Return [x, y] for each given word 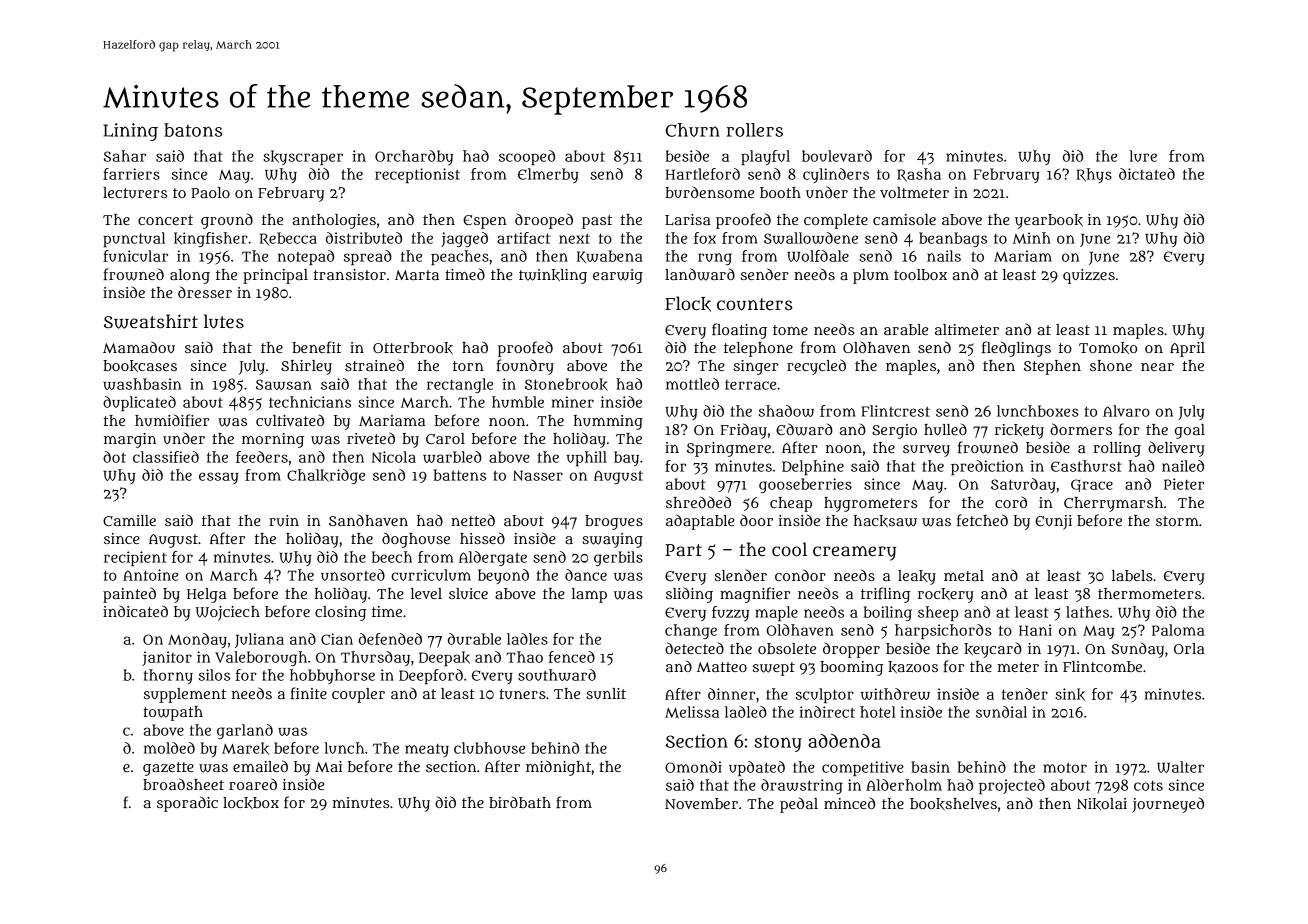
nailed [1183, 466]
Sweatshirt [151, 321]
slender [741, 575]
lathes [1087, 612]
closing [340, 613]
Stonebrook [566, 384]
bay [626, 458]
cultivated [290, 420]
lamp [589, 595]
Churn [693, 130]
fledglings [1016, 349]
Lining [130, 132]
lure [1143, 156]
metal [964, 575]
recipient [135, 558]
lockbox [251, 803]
